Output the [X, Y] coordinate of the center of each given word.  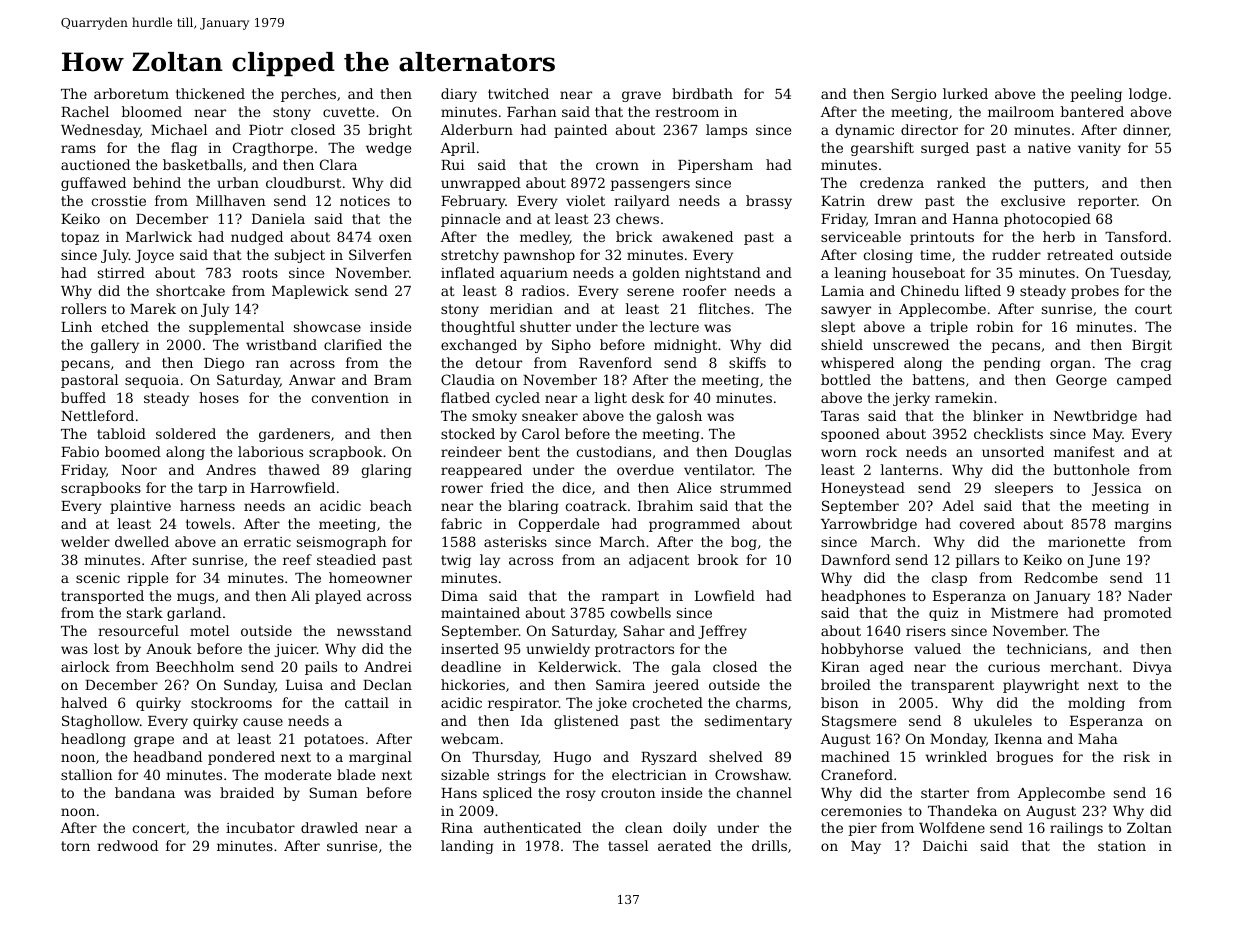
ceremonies [861, 811]
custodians [613, 451]
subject [300, 256]
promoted [1138, 614]
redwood [127, 845]
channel [764, 792]
